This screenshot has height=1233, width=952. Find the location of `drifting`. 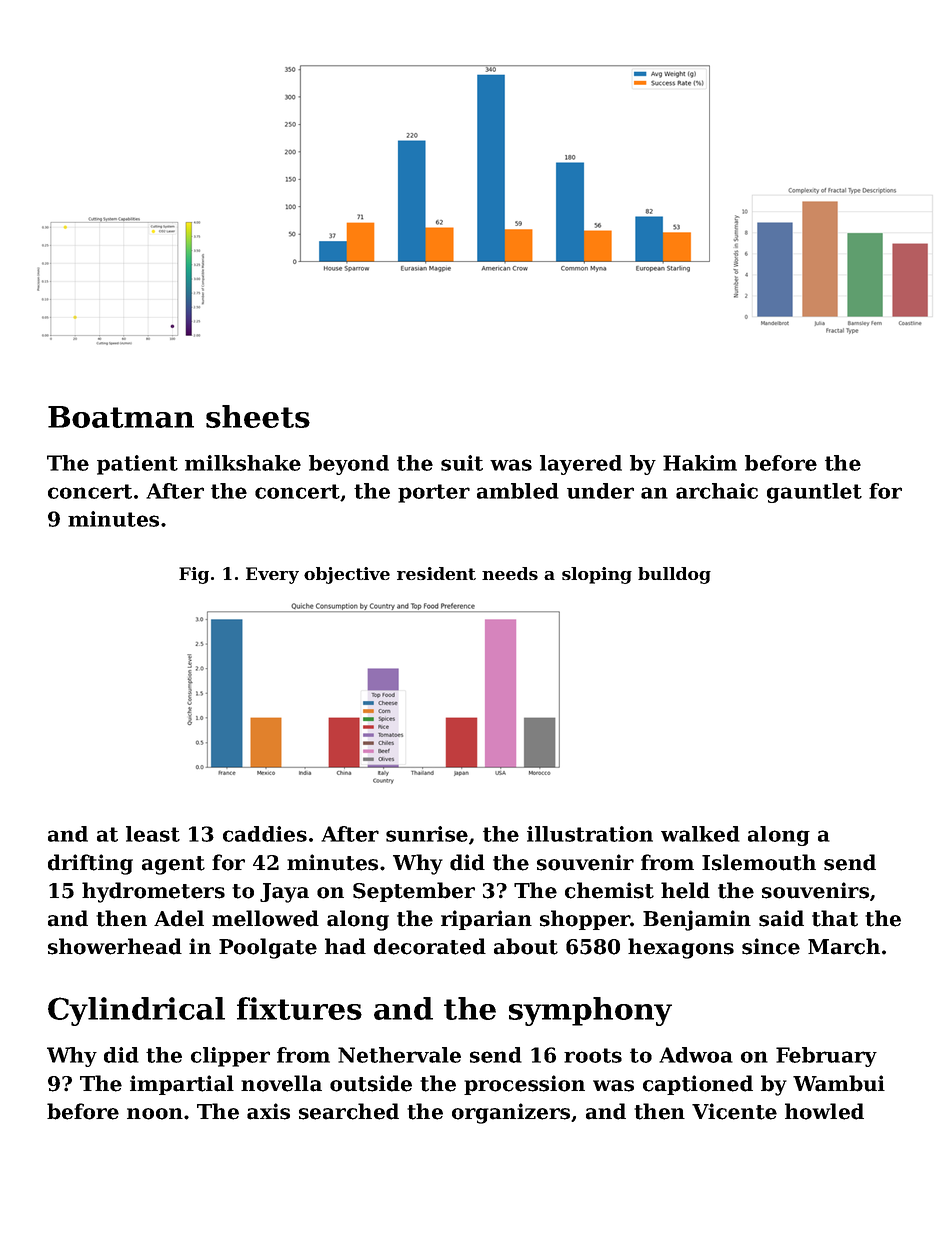

drifting is located at coordinates (90, 864).
